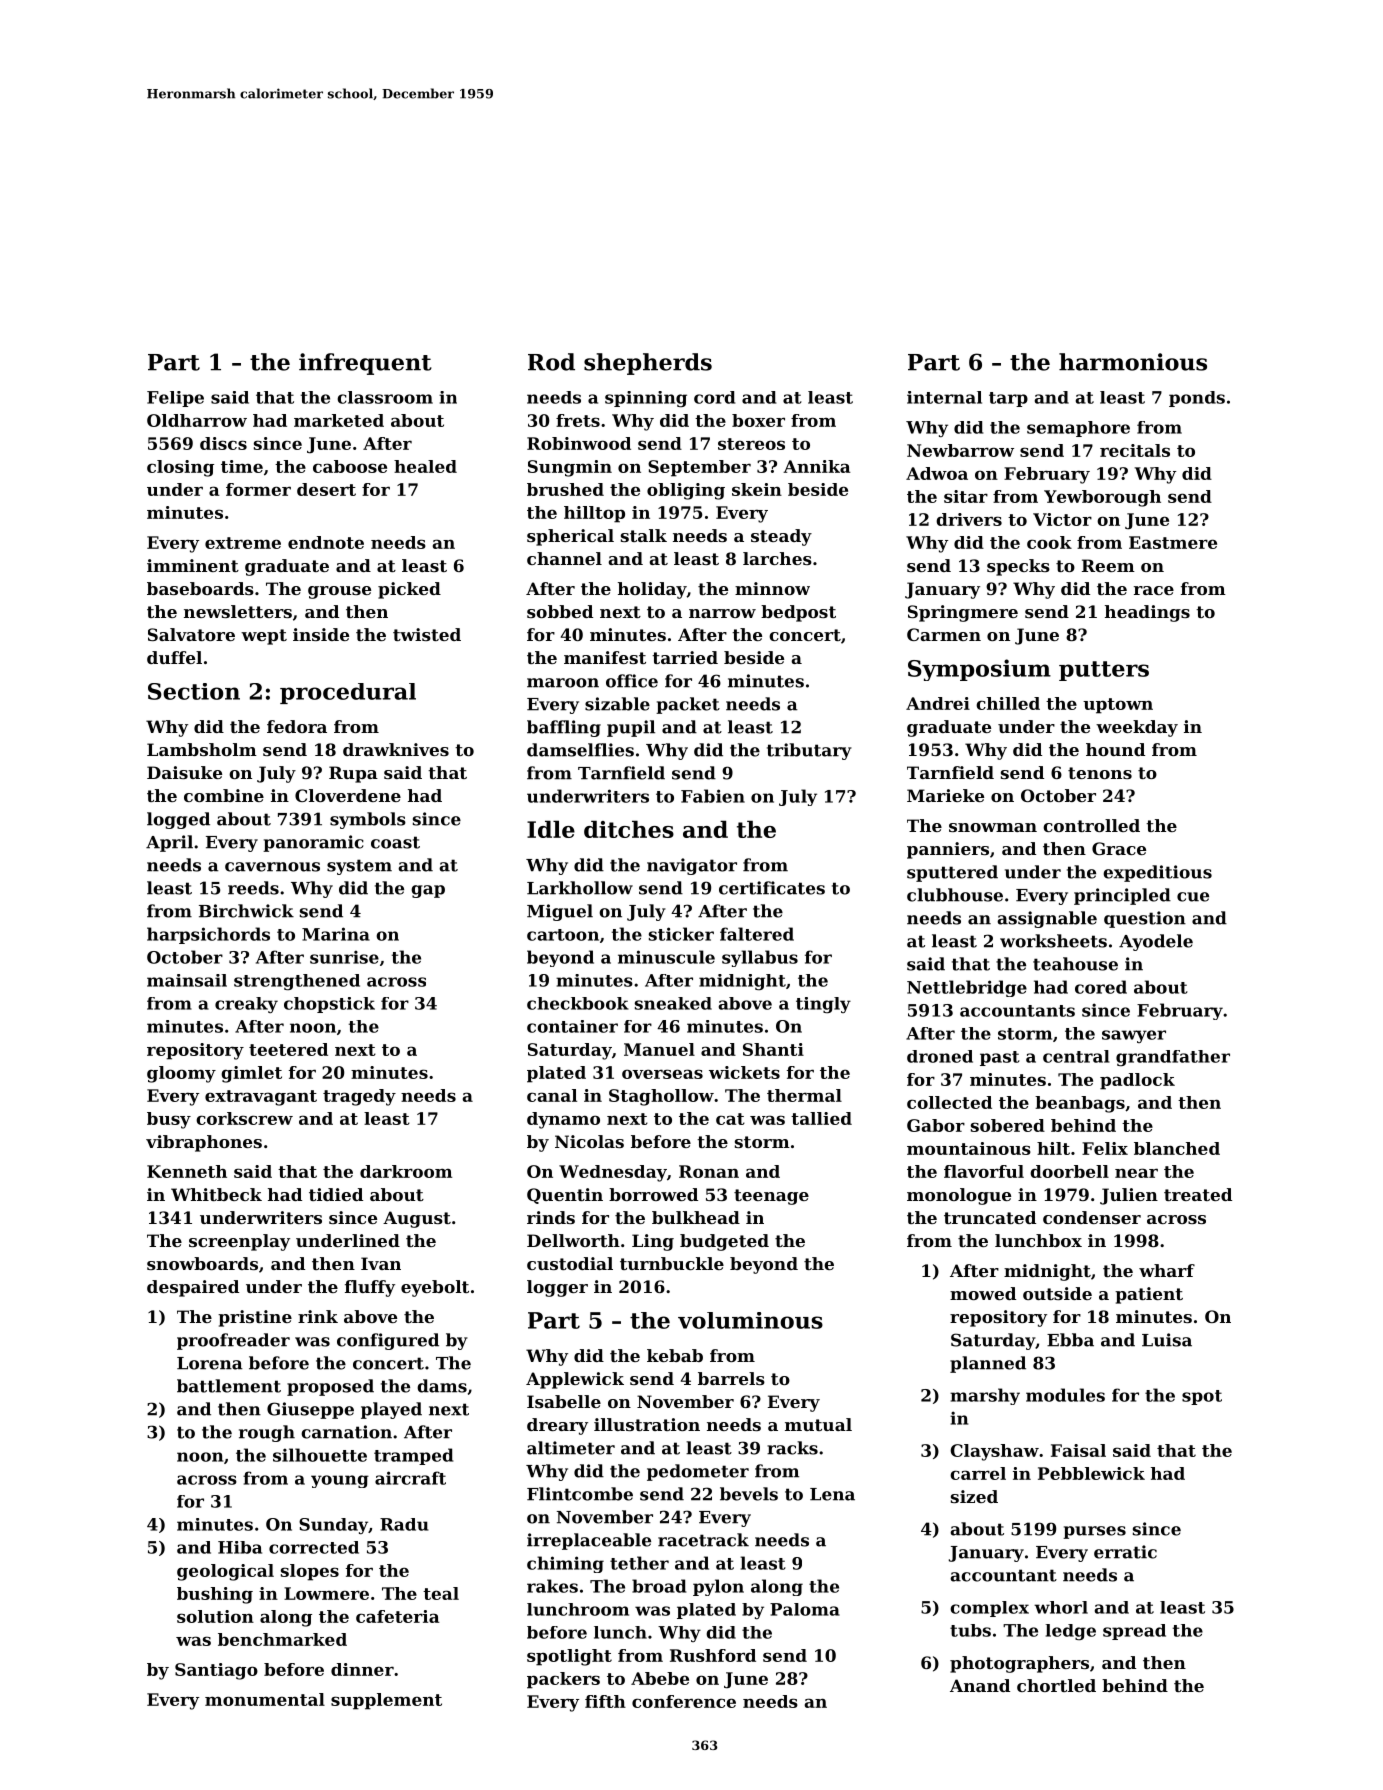 The image size is (1383, 1790). I want to click on Victor, so click(1062, 519).
